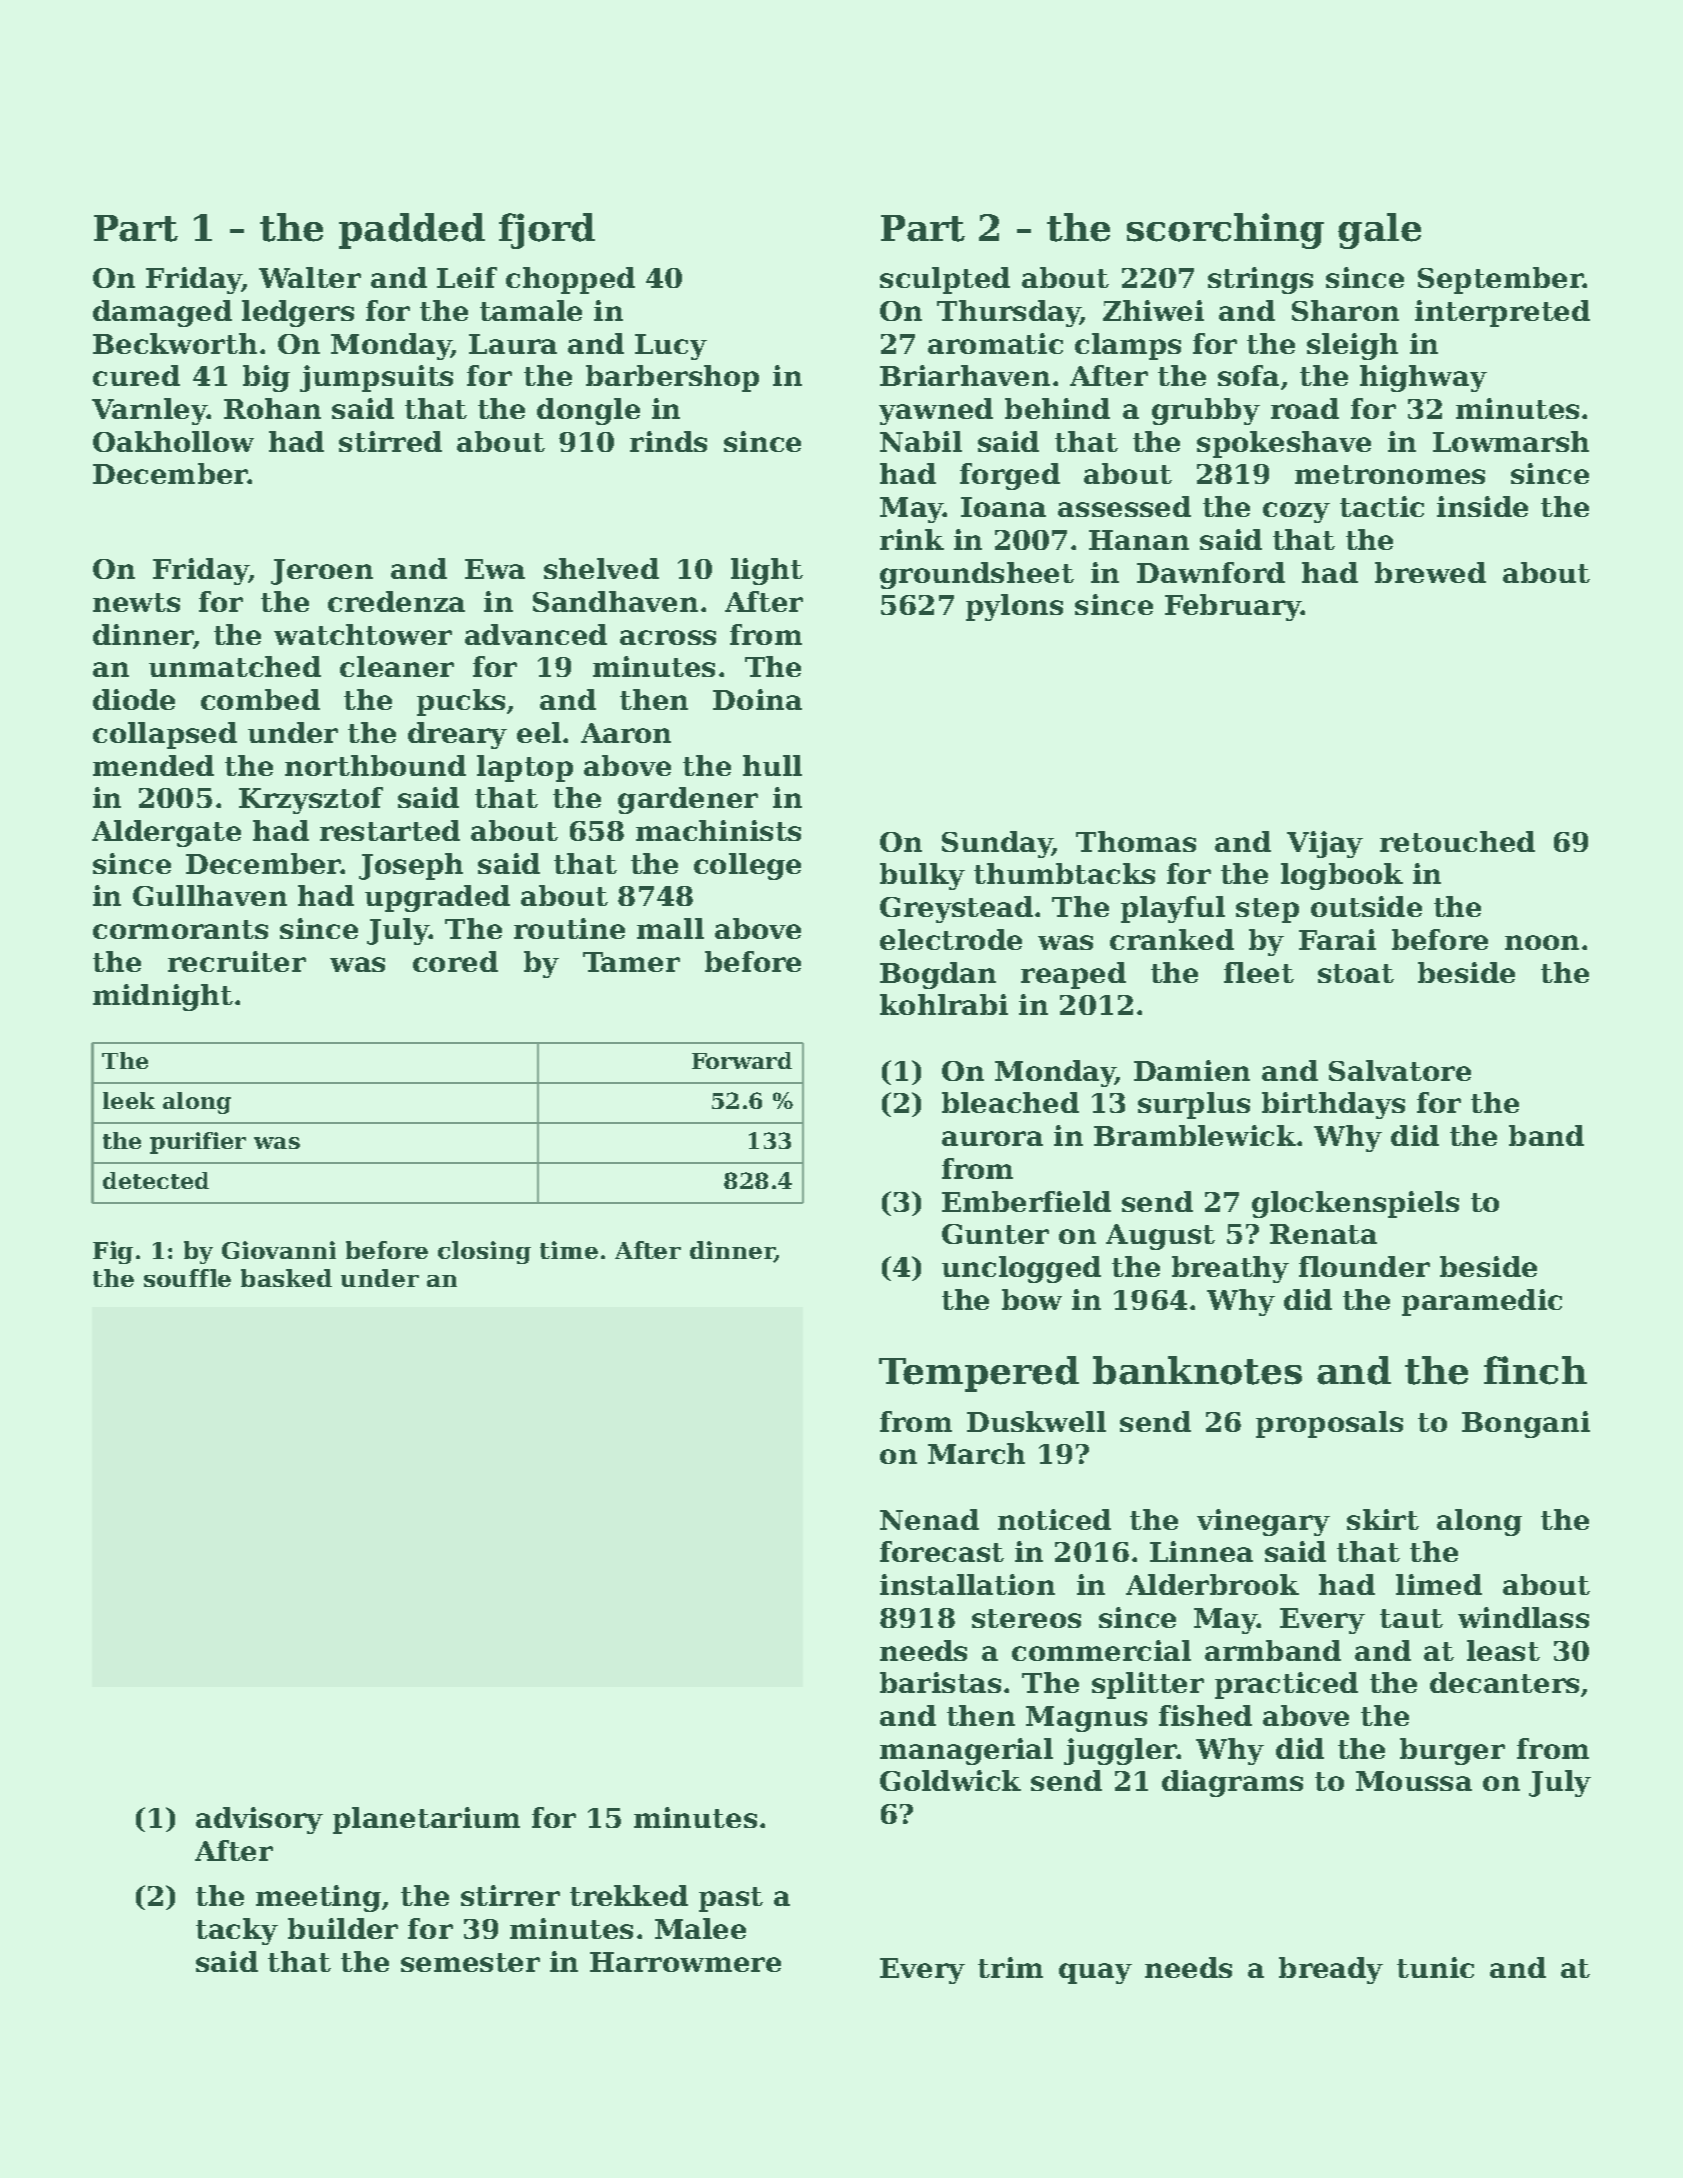  Describe the element at coordinates (1032, 1299) in the page. I see `bow` at that location.
